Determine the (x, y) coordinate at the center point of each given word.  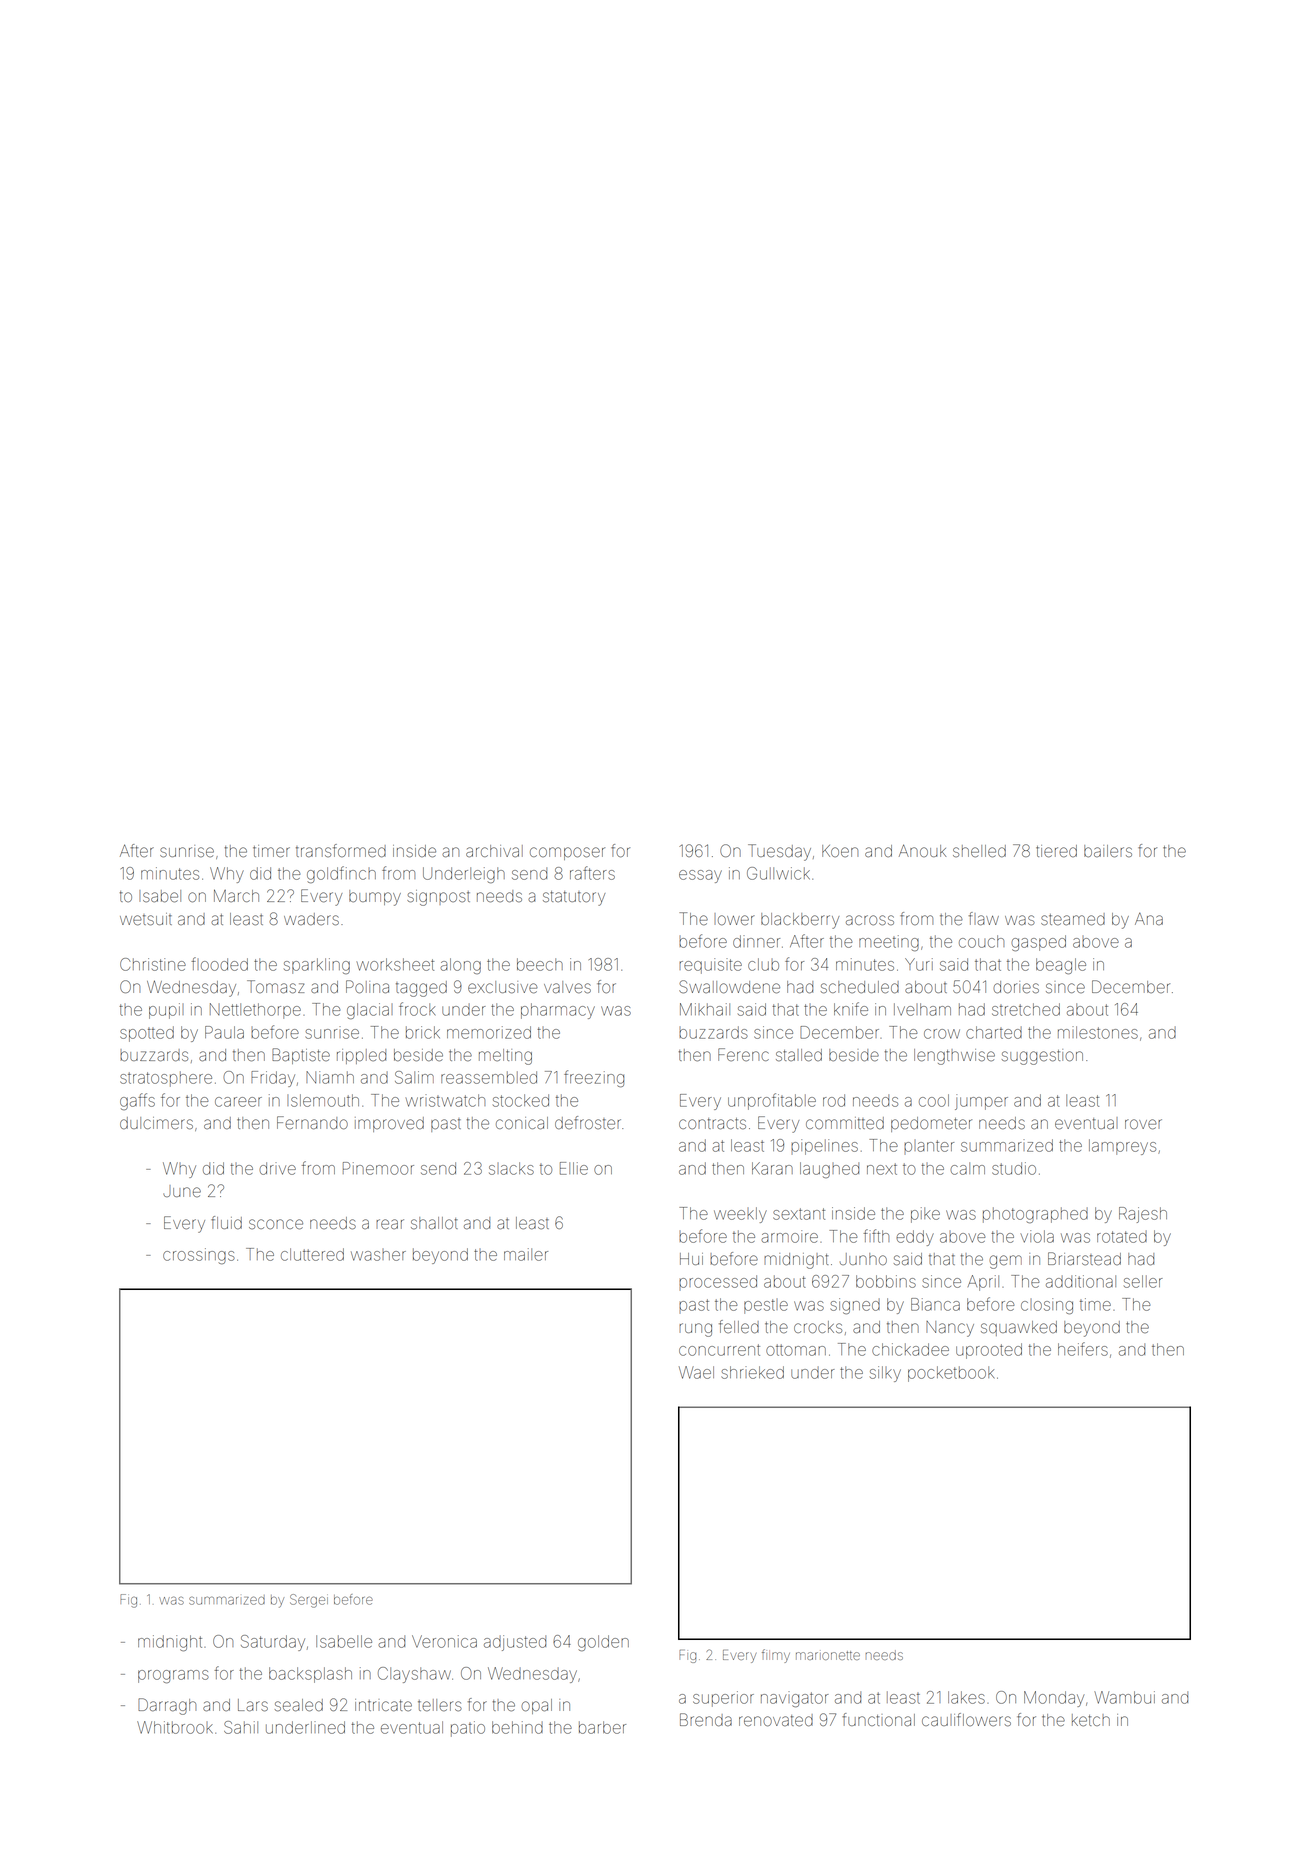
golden (603, 1643)
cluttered (312, 1254)
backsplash (310, 1675)
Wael (696, 1372)
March (236, 895)
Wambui (1124, 1697)
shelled (979, 851)
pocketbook (951, 1374)
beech (540, 964)
